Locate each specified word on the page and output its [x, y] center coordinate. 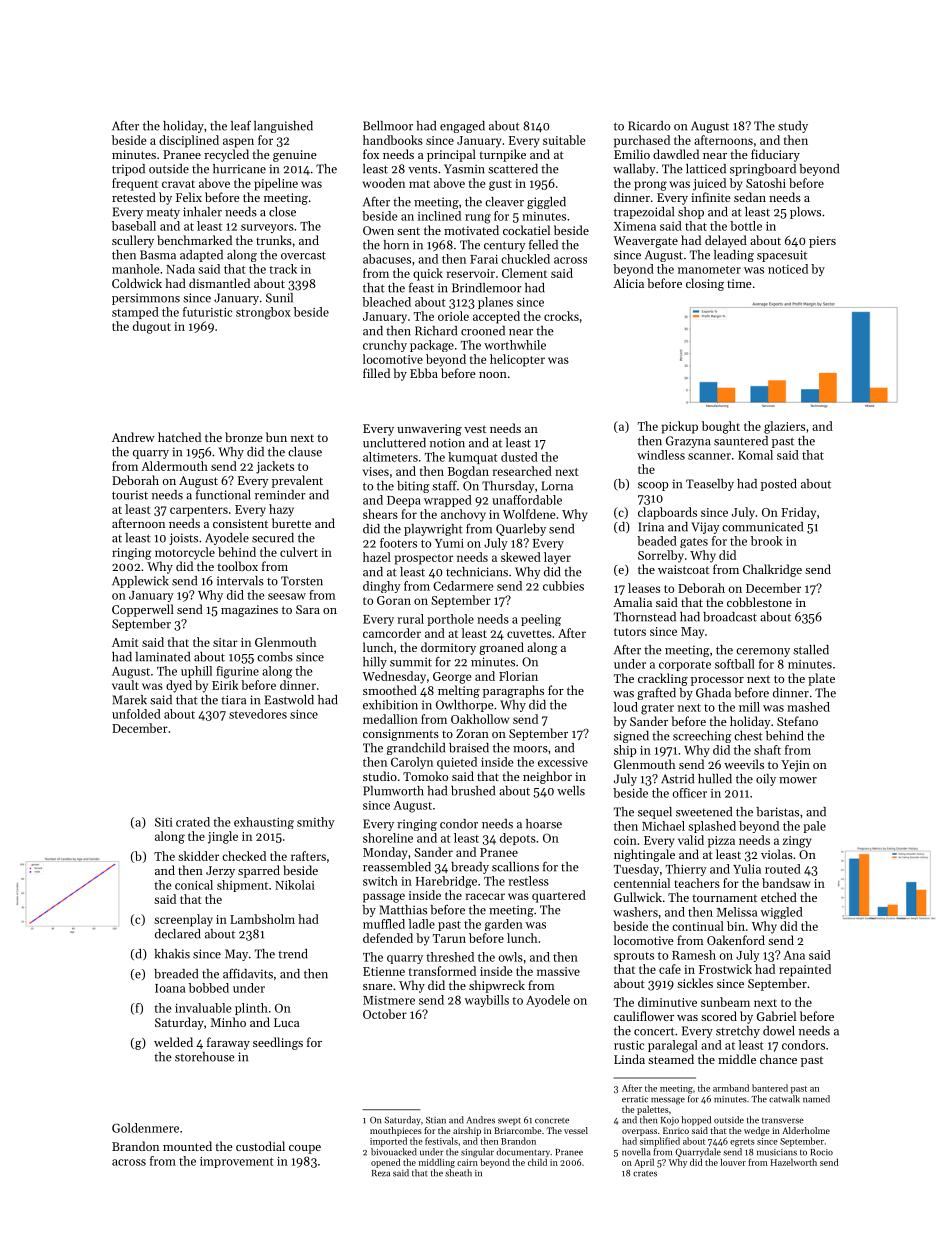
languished [283, 127]
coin [625, 840]
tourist [130, 495]
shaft [767, 750]
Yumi [449, 543]
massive [558, 971]
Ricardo [649, 126]
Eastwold [289, 700]
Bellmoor [388, 126]
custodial [260, 1146]
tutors [630, 632]
